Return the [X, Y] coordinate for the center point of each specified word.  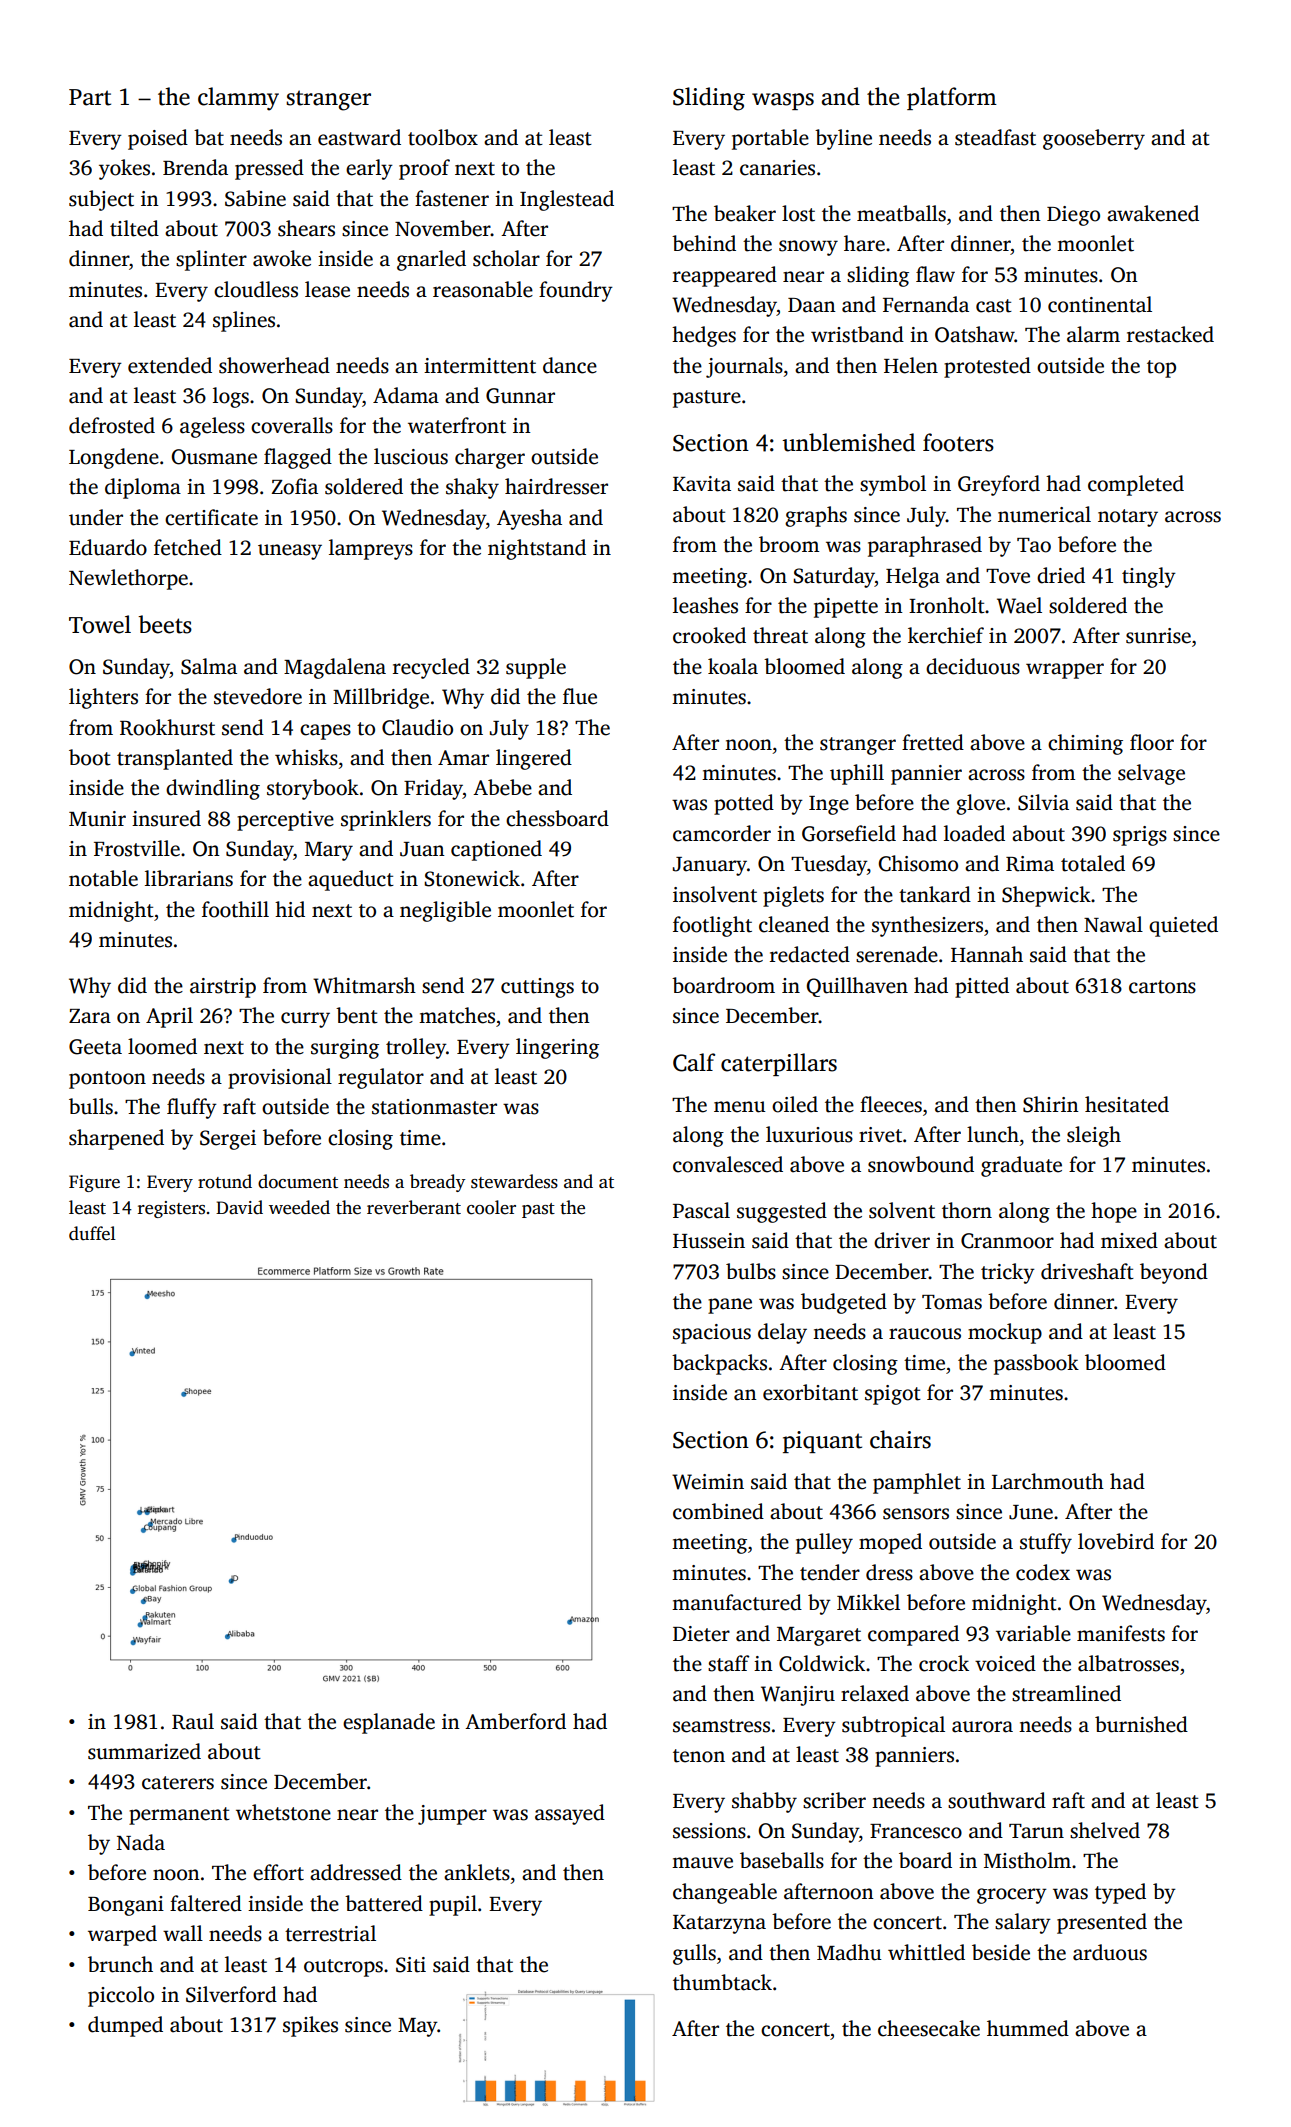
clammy [238, 99]
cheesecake [929, 2028]
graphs [816, 516]
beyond [1174, 1273]
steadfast [995, 137]
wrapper [1065, 671]
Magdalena [335, 668]
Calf [694, 1062]
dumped [125, 2026]
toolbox [443, 137]
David [239, 1207]
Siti [411, 1965]
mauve [702, 1863]
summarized [144, 1751]
